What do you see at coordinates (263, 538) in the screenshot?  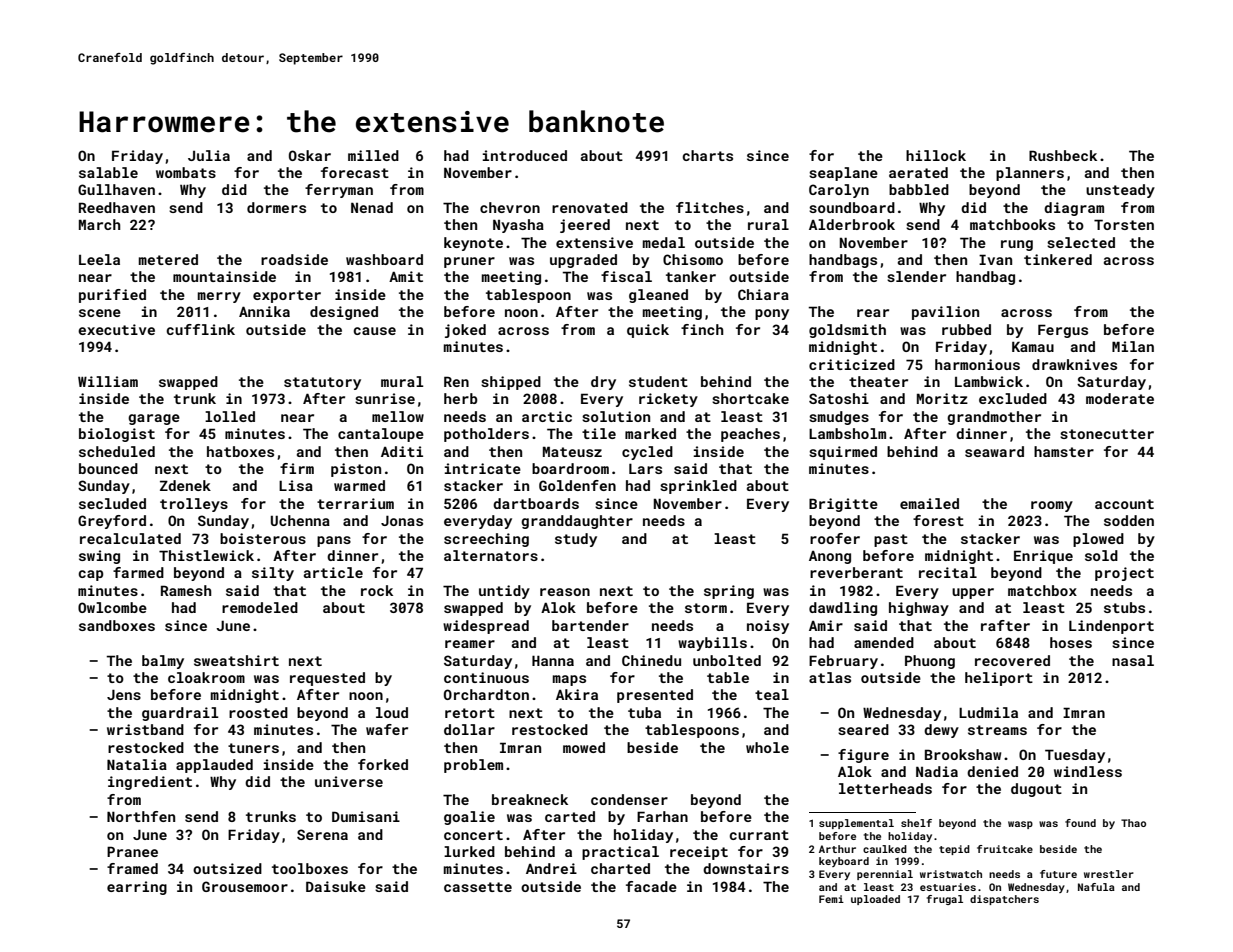 I see `boisterous` at bounding box center [263, 538].
